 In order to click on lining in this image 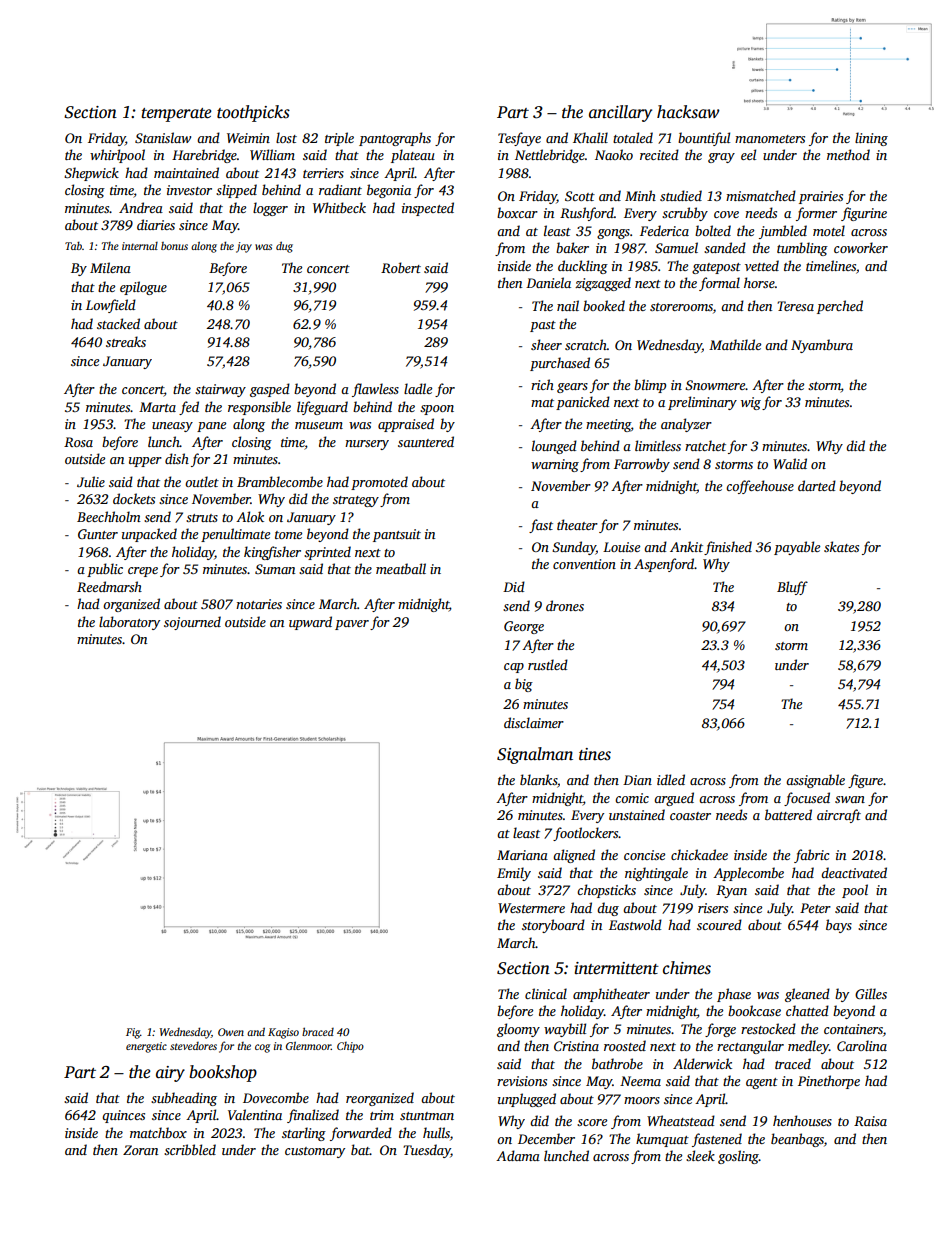, I will do `click(871, 139)`.
